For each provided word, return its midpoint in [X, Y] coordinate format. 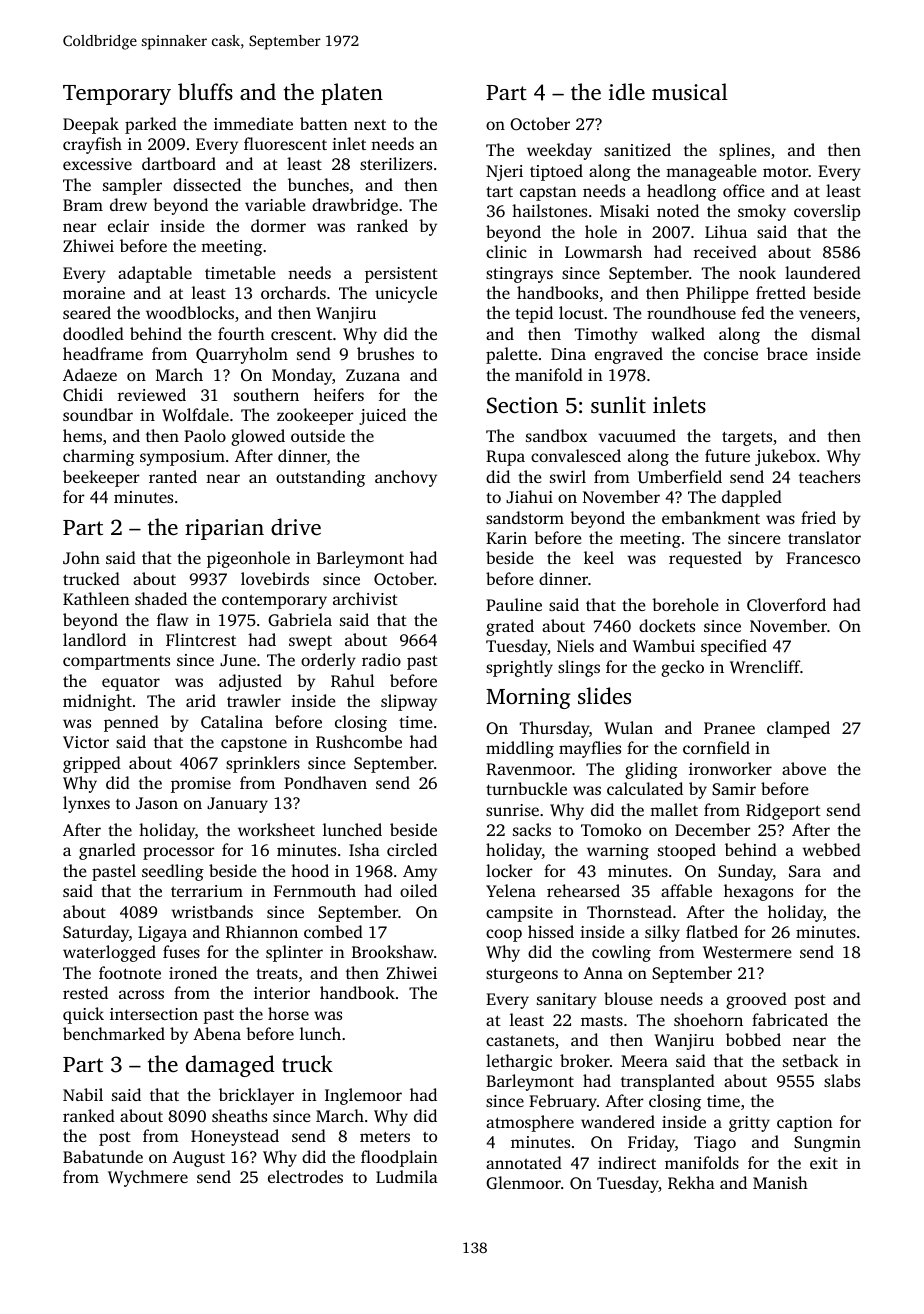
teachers [829, 476]
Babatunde [103, 1156]
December [713, 829]
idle [627, 91]
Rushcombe [359, 742]
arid [201, 700]
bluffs [205, 91]
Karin [506, 538]
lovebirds [275, 578]
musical [690, 91]
